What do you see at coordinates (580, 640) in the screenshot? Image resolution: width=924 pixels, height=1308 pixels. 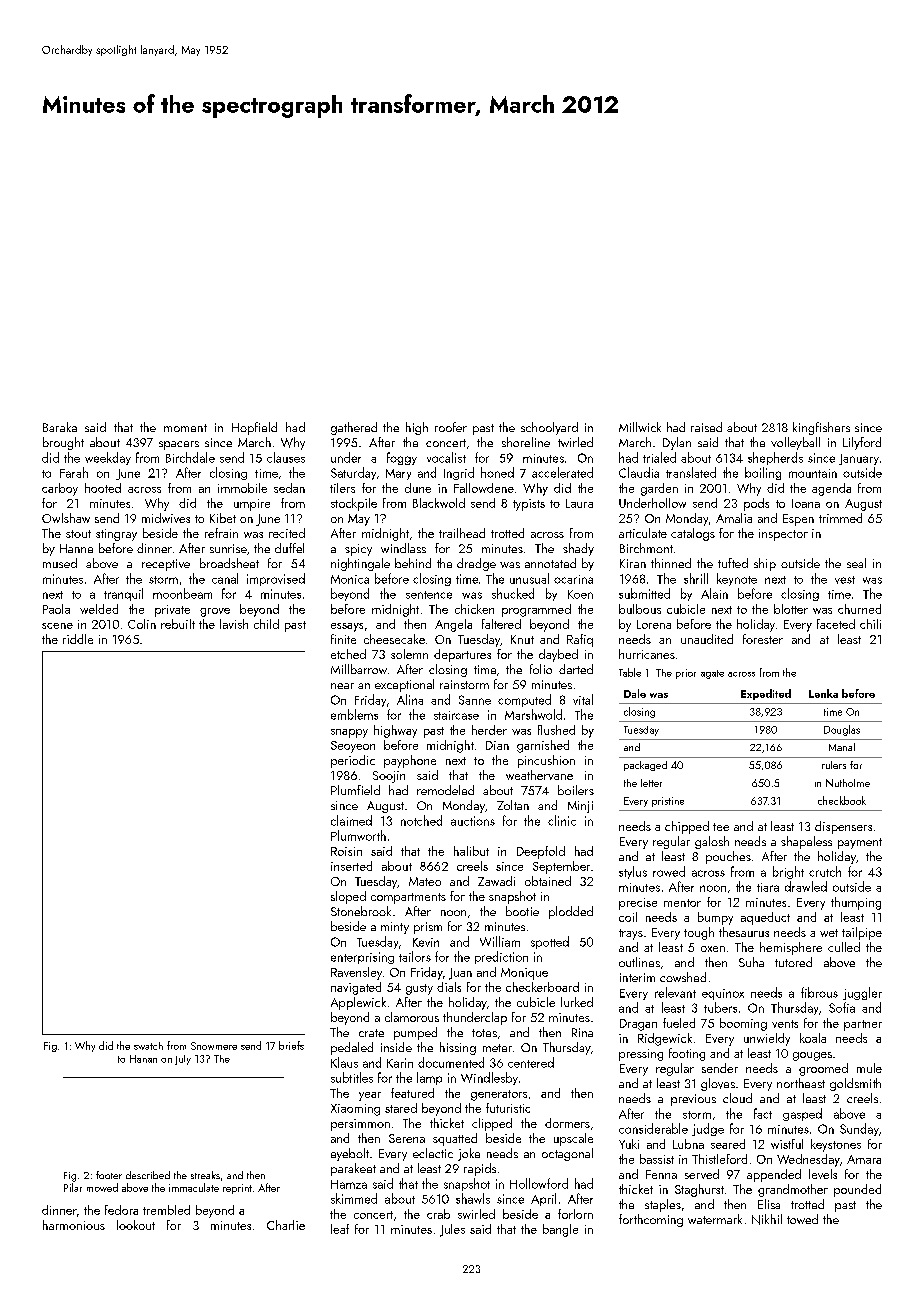 I see `Rafiq` at bounding box center [580, 640].
